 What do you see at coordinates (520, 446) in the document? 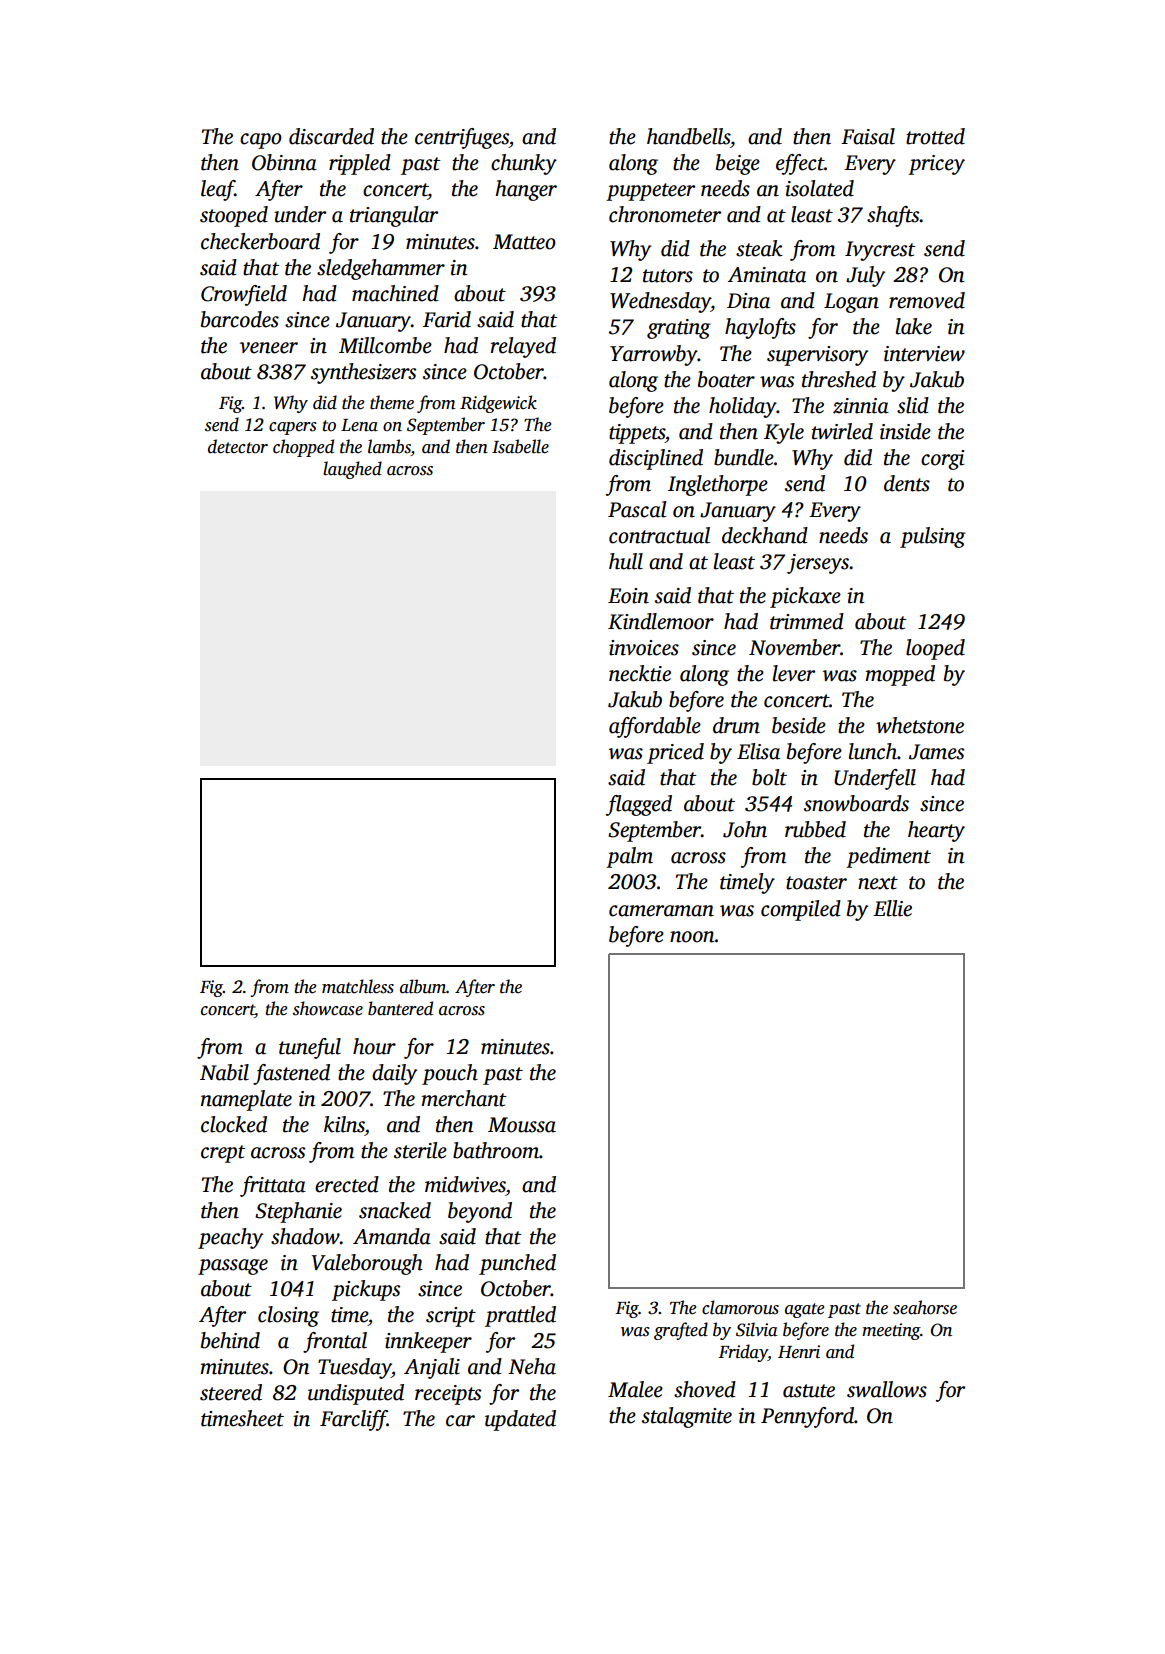
I see `Isabelle` at bounding box center [520, 446].
